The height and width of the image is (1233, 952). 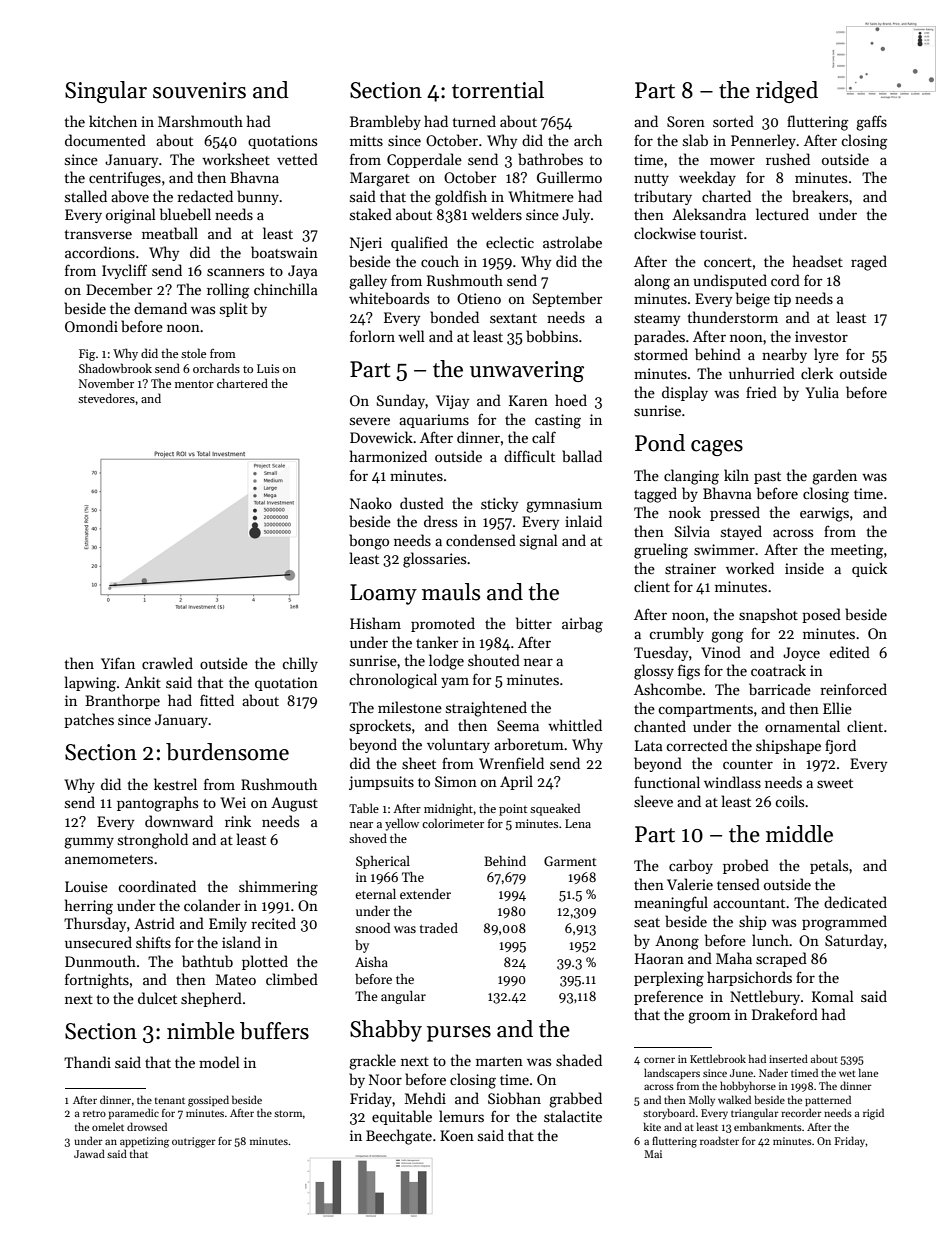 I want to click on Mehdi, so click(x=425, y=1098).
